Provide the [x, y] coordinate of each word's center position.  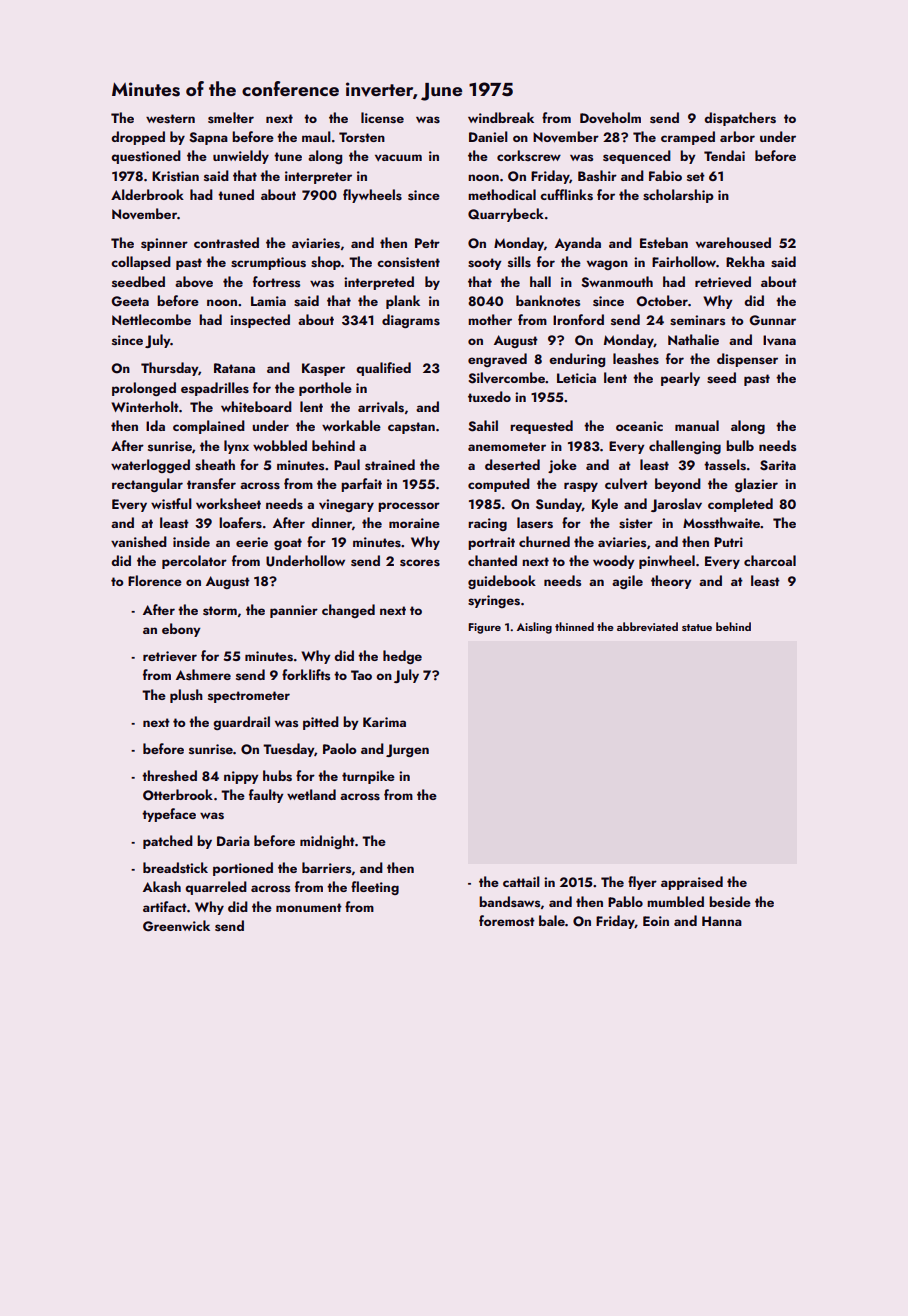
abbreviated [647, 626]
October [662, 301]
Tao [361, 675]
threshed [169, 775]
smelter [231, 117]
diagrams [411, 321]
